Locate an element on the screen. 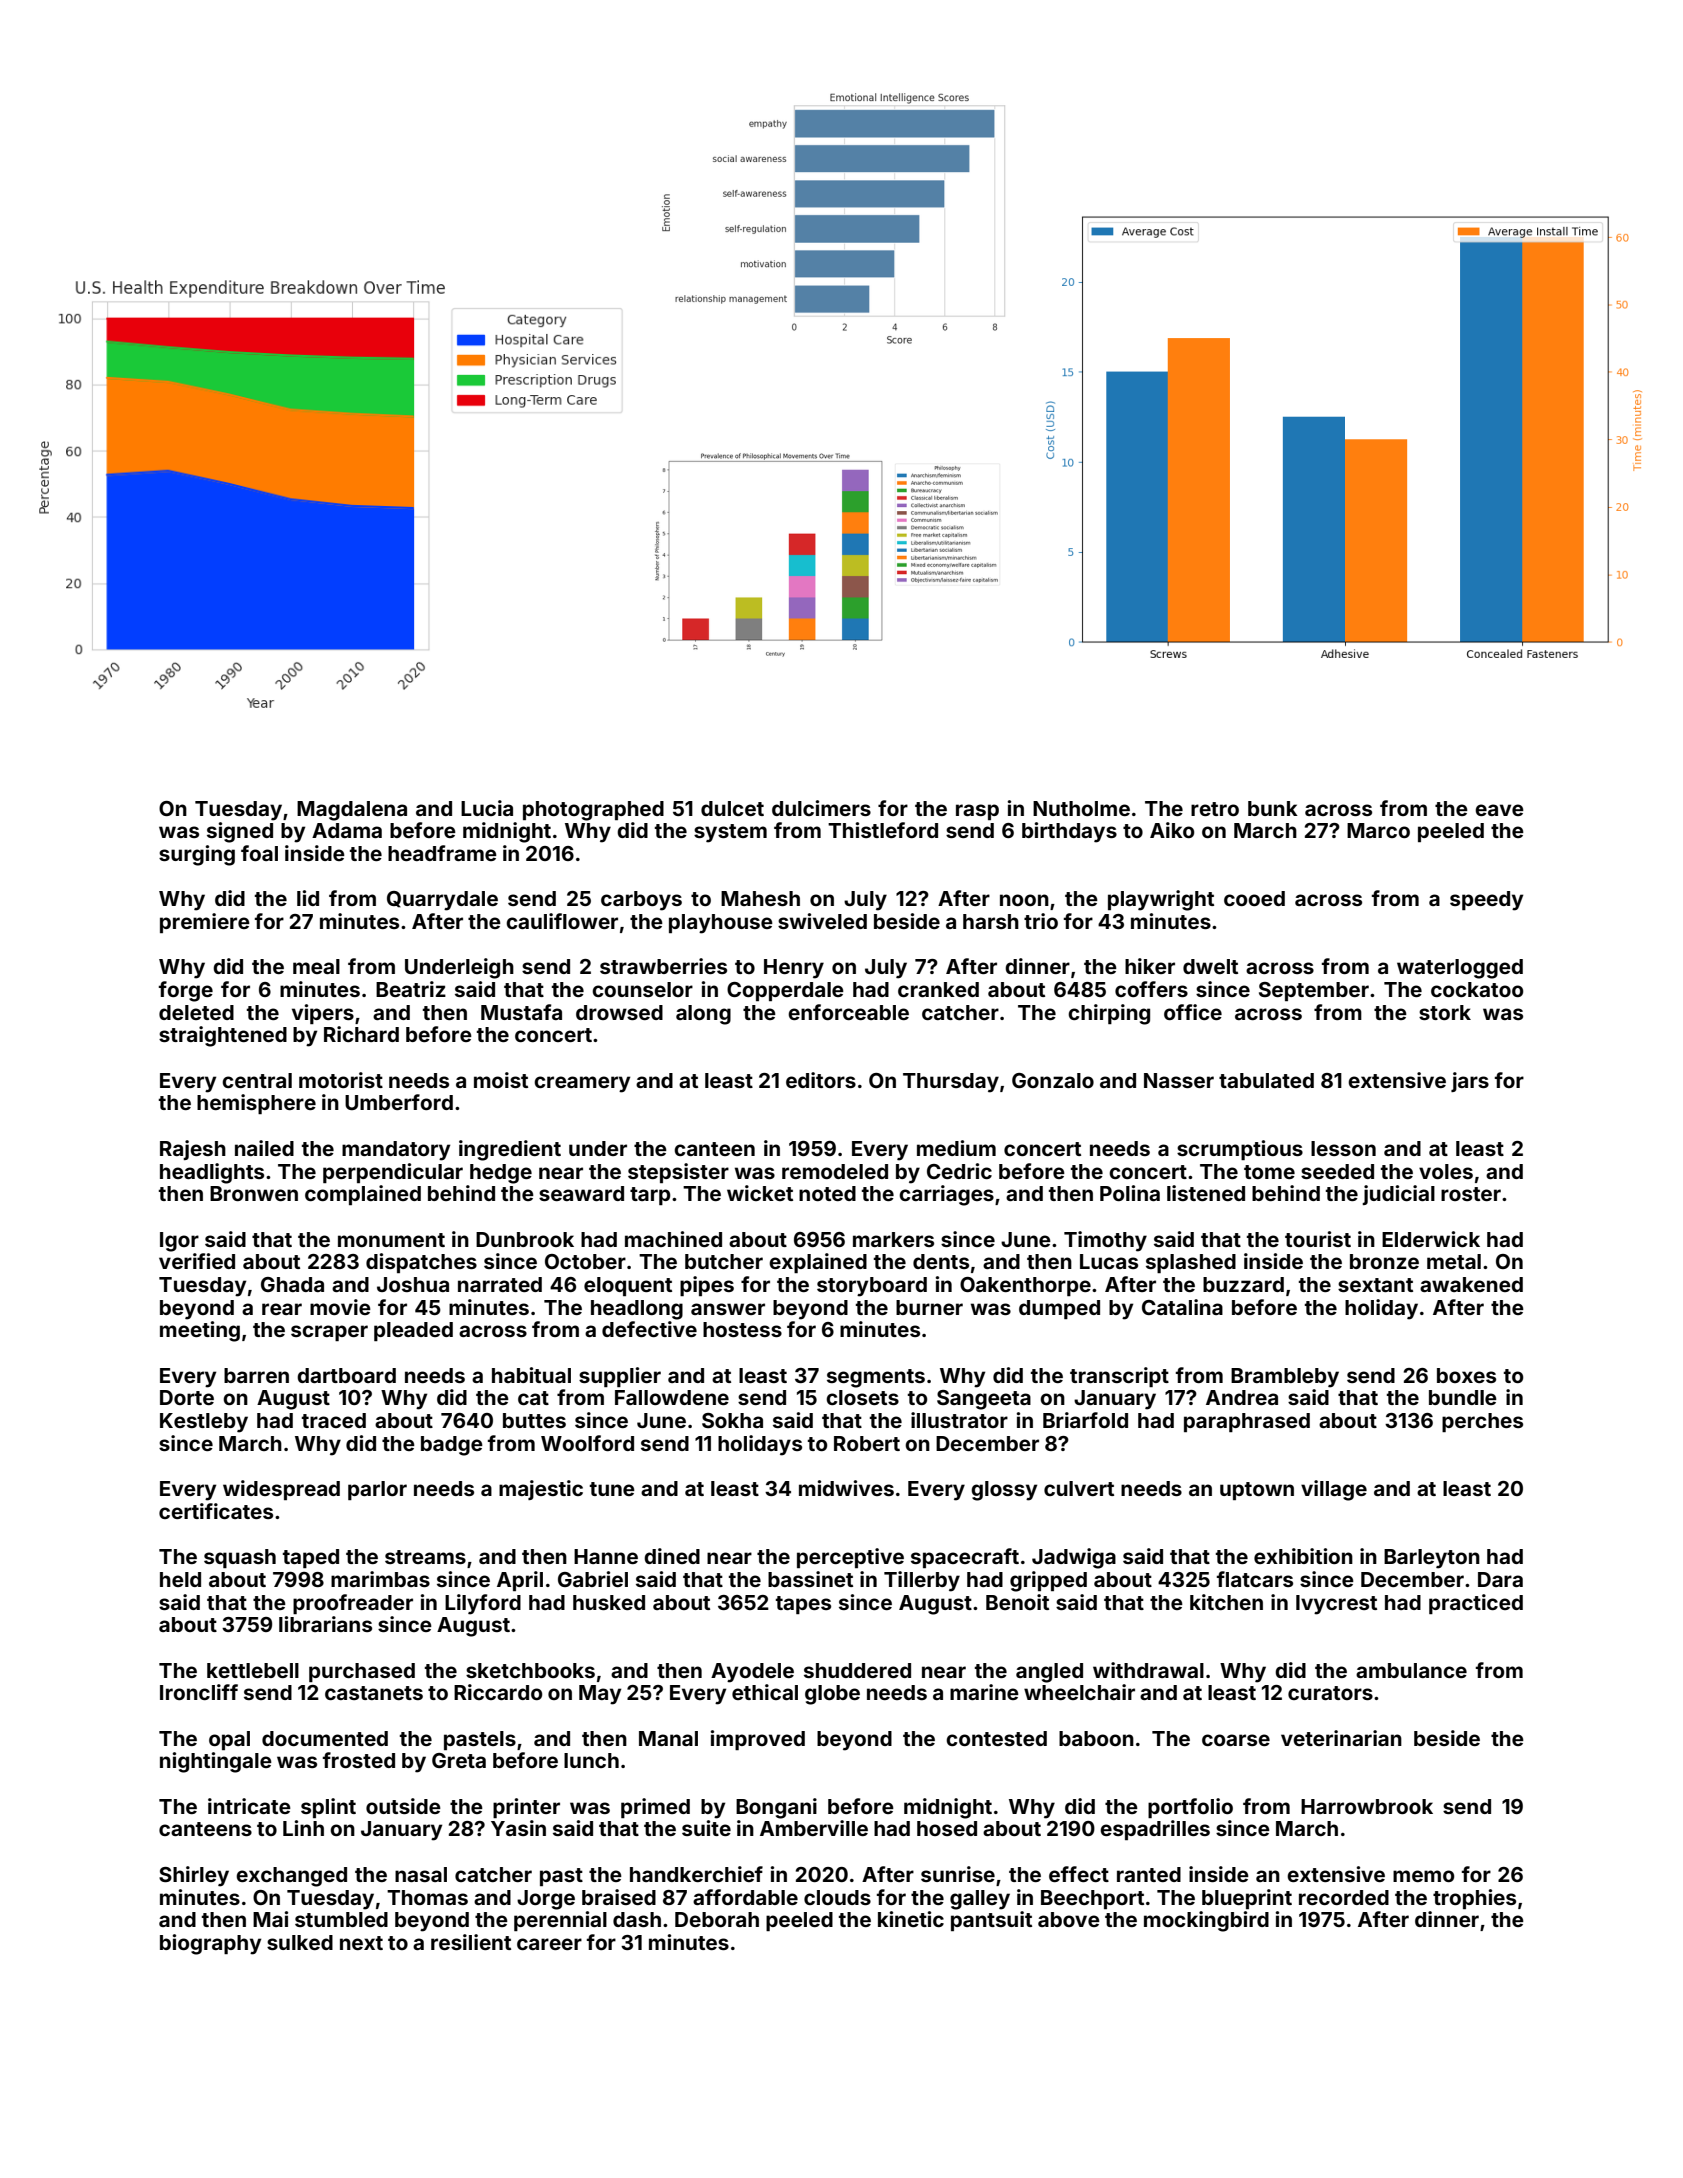  headframe is located at coordinates (442, 853).
